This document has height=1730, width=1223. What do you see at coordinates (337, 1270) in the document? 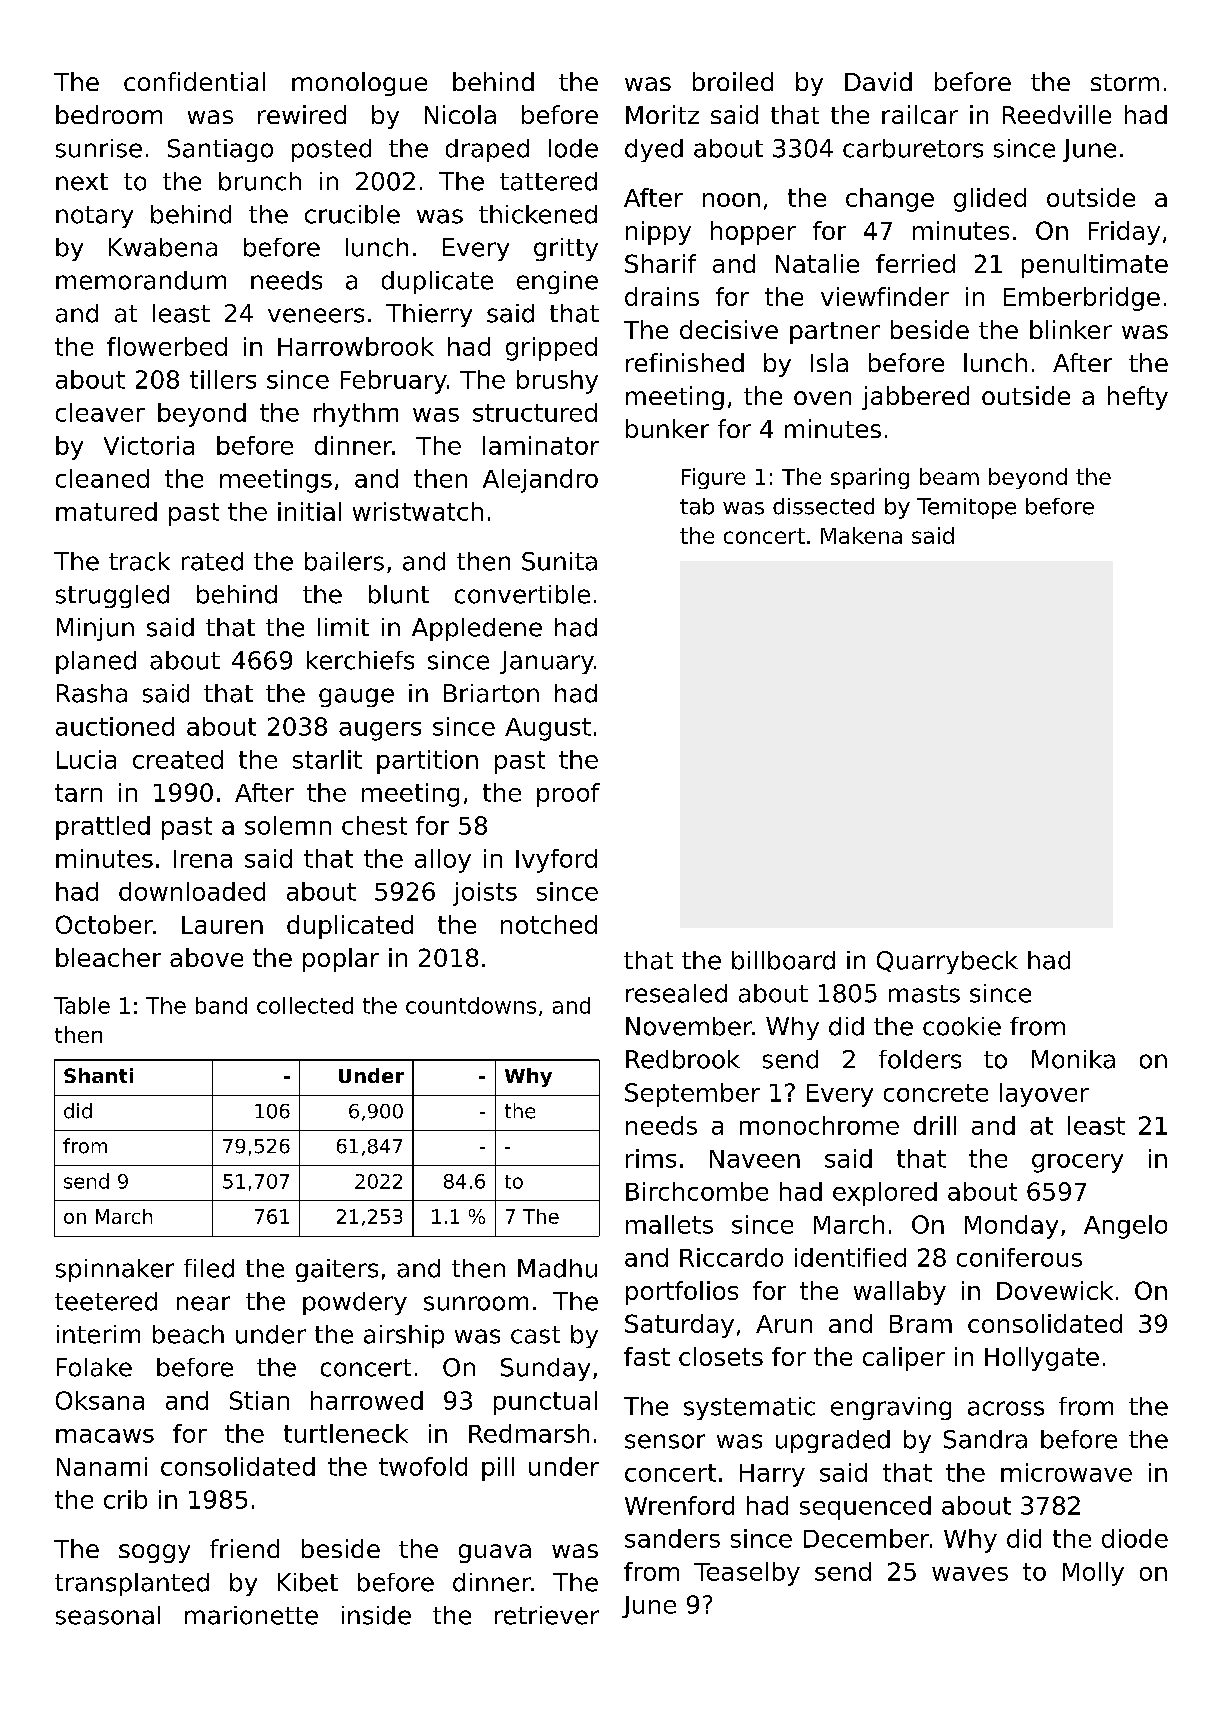
I see `gaiters` at bounding box center [337, 1270].
